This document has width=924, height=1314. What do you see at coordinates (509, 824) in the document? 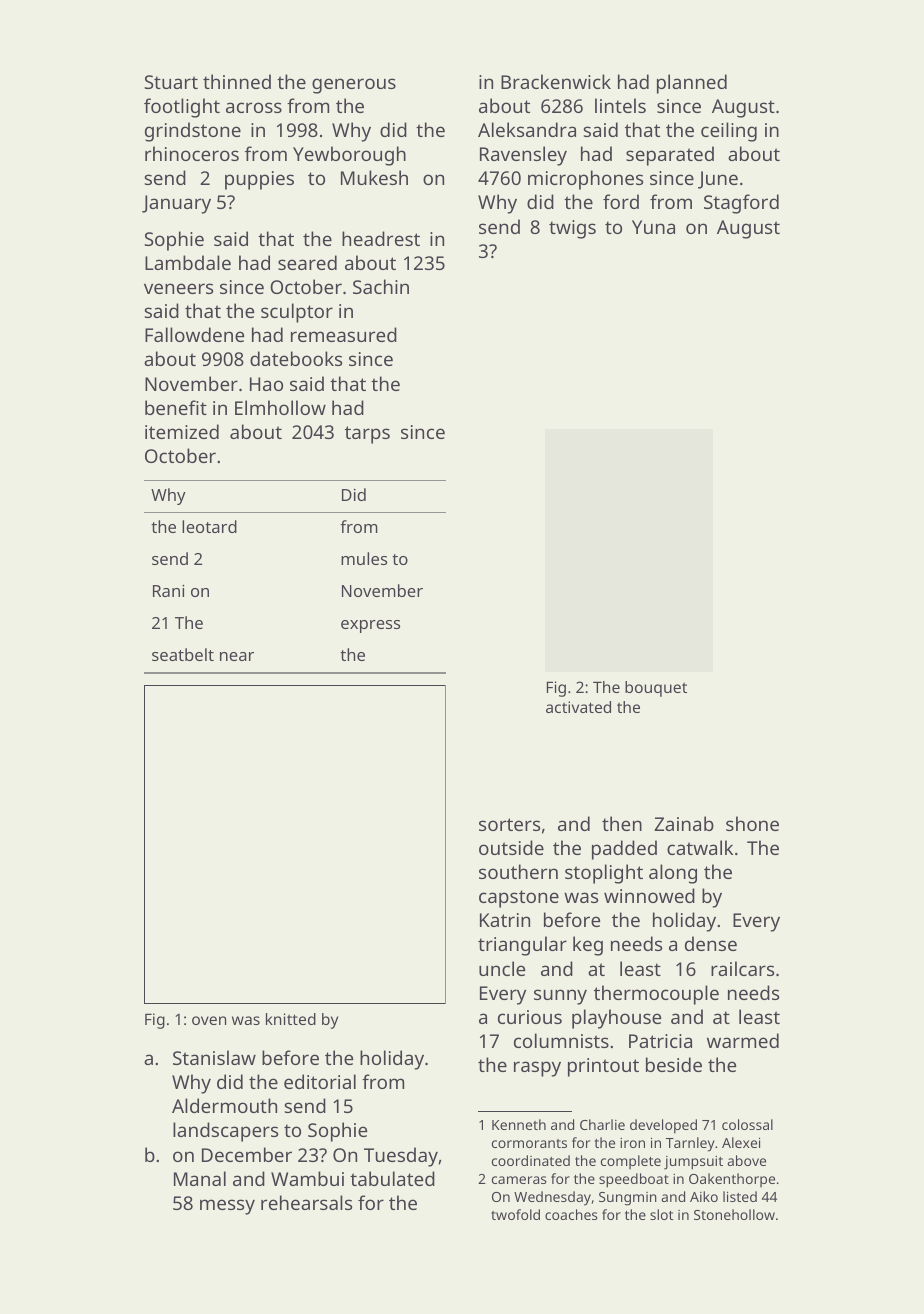
I see `sorters` at bounding box center [509, 824].
